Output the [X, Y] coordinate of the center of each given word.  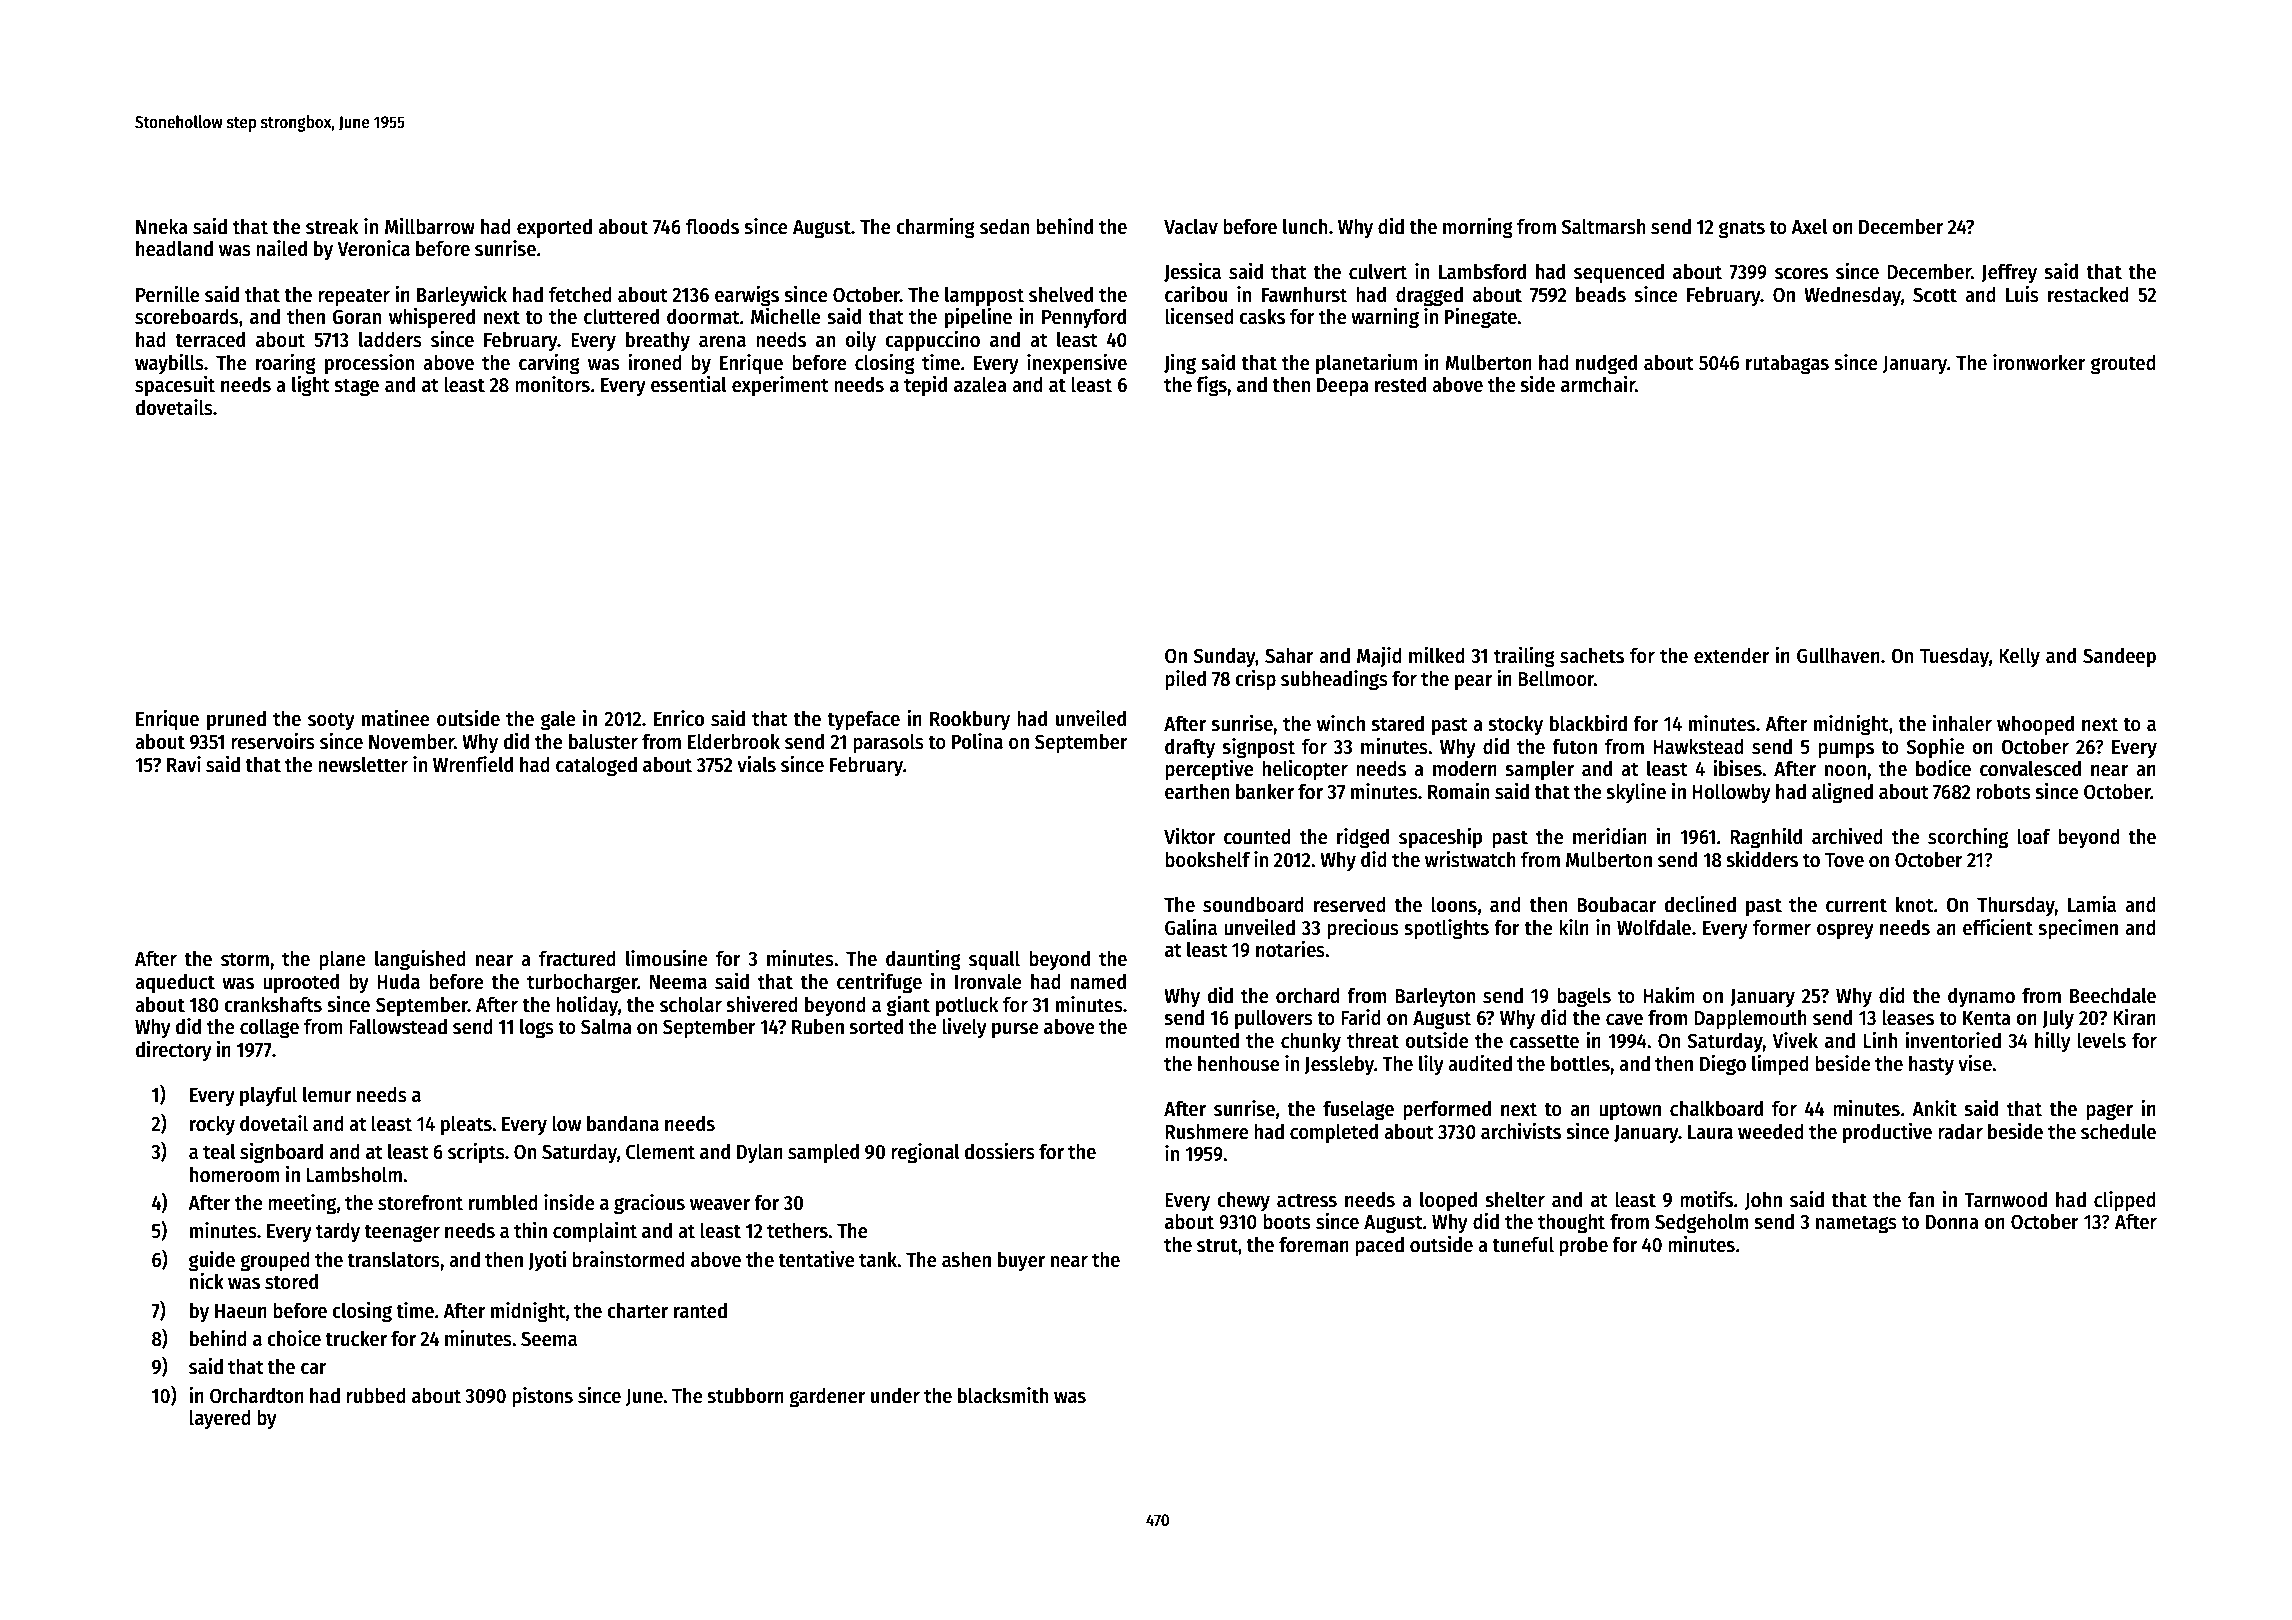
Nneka [162, 226]
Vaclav [1191, 227]
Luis [2022, 294]
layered [220, 1419]
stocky [1515, 725]
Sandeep [2119, 657]
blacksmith [1003, 1395]
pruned [236, 720]
